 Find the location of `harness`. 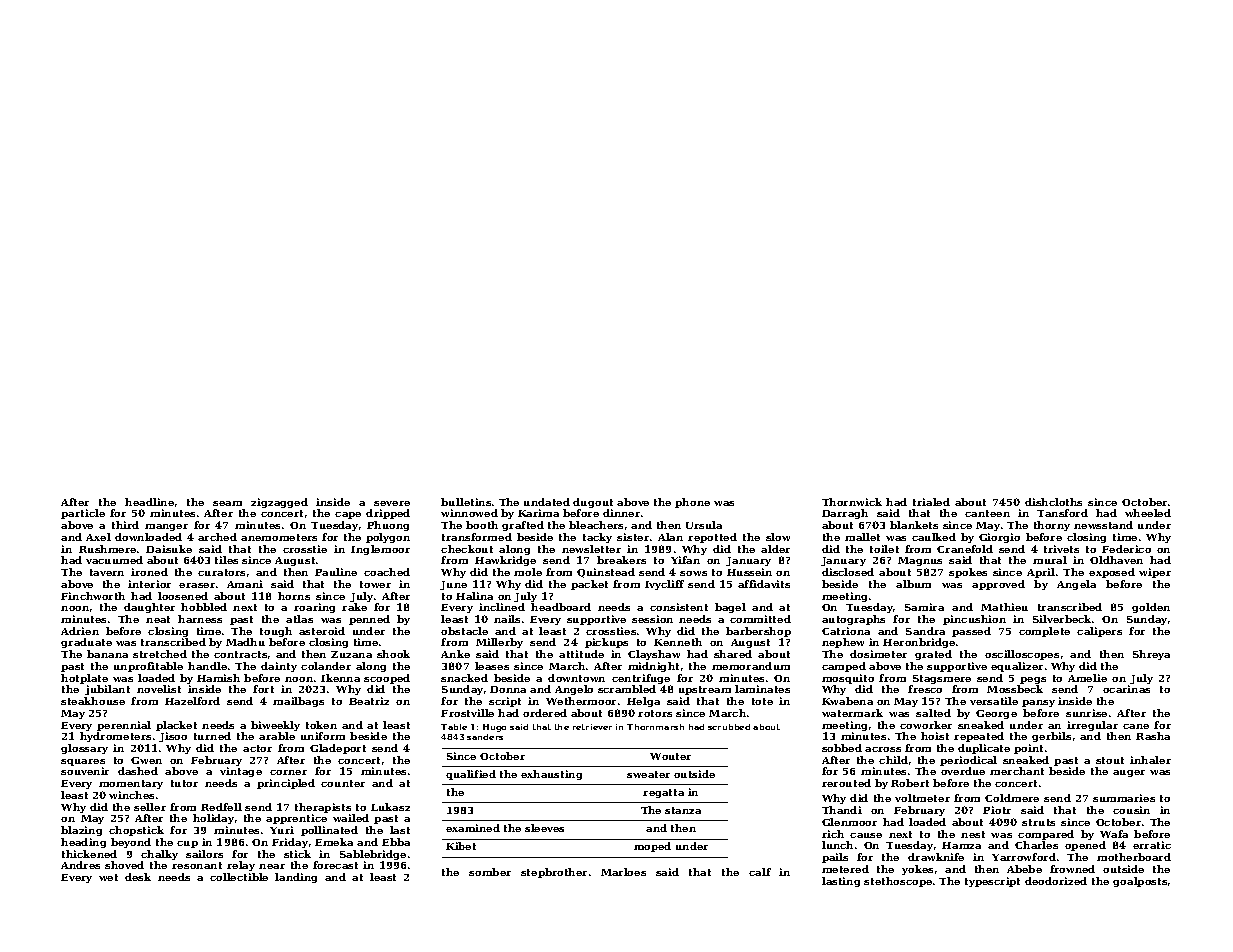

harness is located at coordinates (200, 619).
